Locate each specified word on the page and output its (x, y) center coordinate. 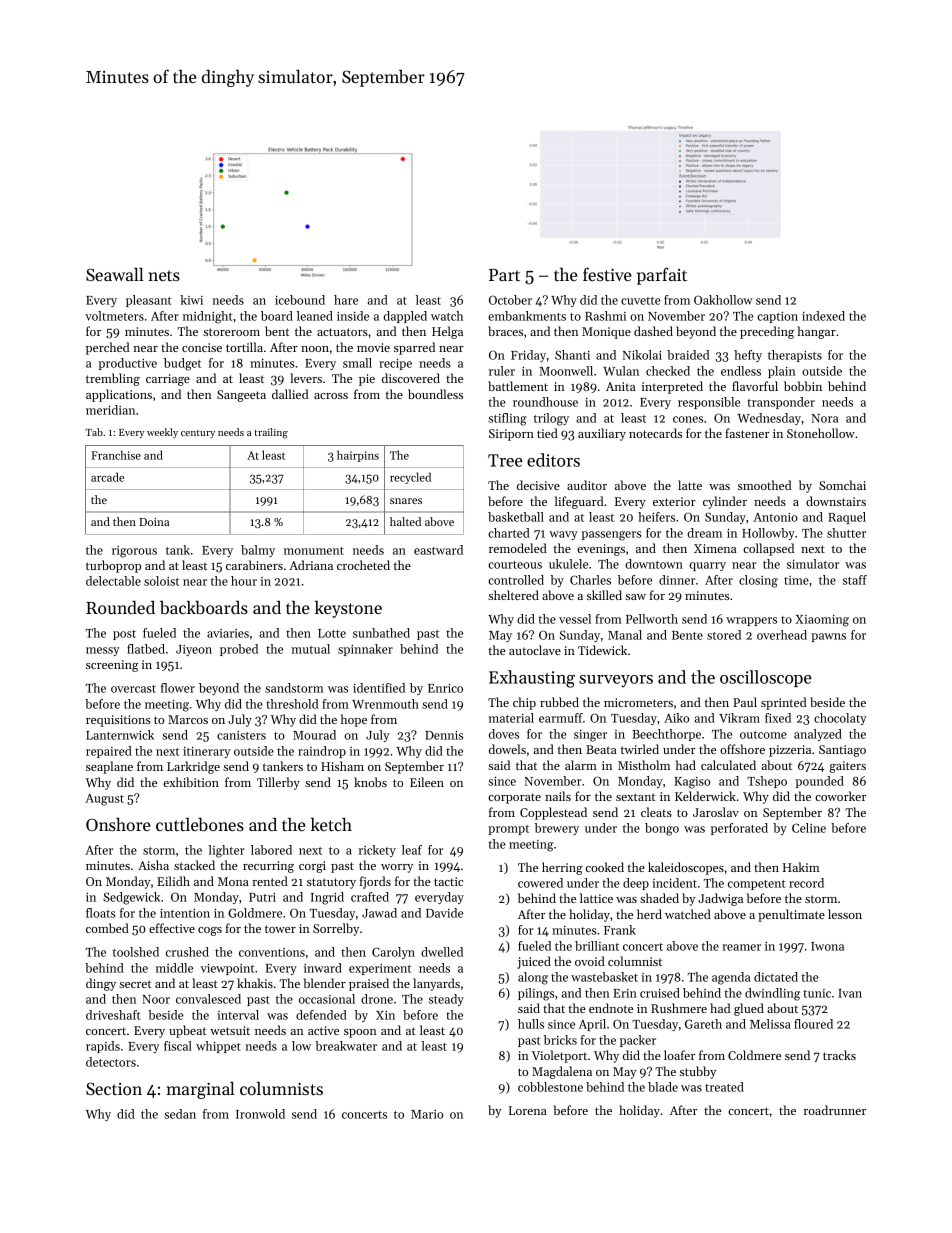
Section (114, 1088)
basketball (516, 517)
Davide (444, 913)
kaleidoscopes (686, 868)
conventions (272, 952)
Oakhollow (723, 300)
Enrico (445, 688)
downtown (654, 564)
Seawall (115, 274)
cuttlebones (200, 824)
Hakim (801, 867)
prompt (508, 830)
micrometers (638, 702)
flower (178, 688)
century (198, 434)
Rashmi (605, 316)
